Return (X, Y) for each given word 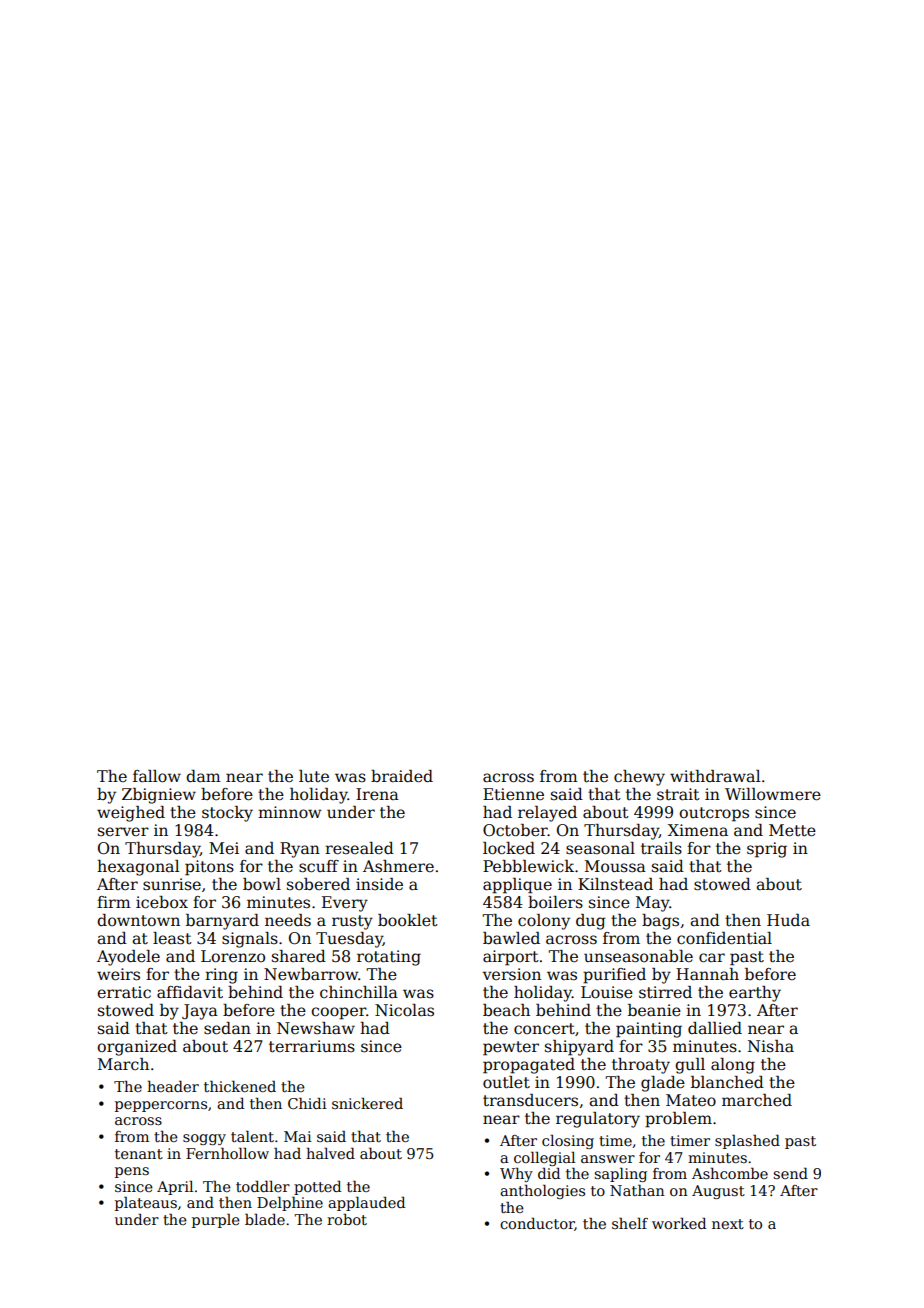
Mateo (691, 1100)
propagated (529, 1066)
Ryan (300, 850)
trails (661, 848)
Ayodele (128, 958)
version (512, 974)
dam (203, 776)
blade (265, 1219)
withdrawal (715, 776)
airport (511, 958)
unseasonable (638, 956)
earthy (755, 994)
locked (509, 848)
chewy (639, 778)
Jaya (200, 1012)
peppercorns (161, 1106)
